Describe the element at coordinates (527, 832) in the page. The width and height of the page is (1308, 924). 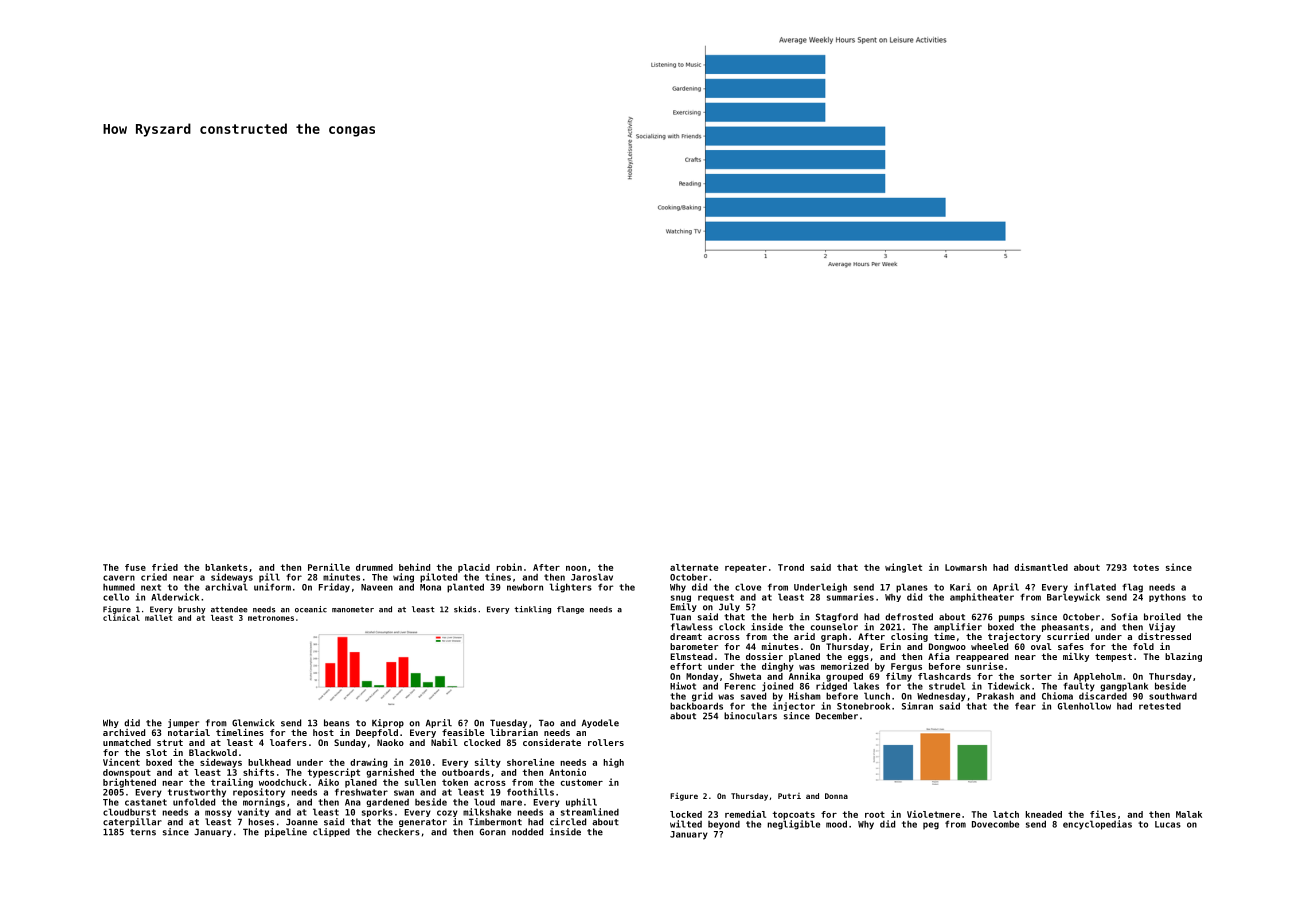
I see `nodded` at that location.
